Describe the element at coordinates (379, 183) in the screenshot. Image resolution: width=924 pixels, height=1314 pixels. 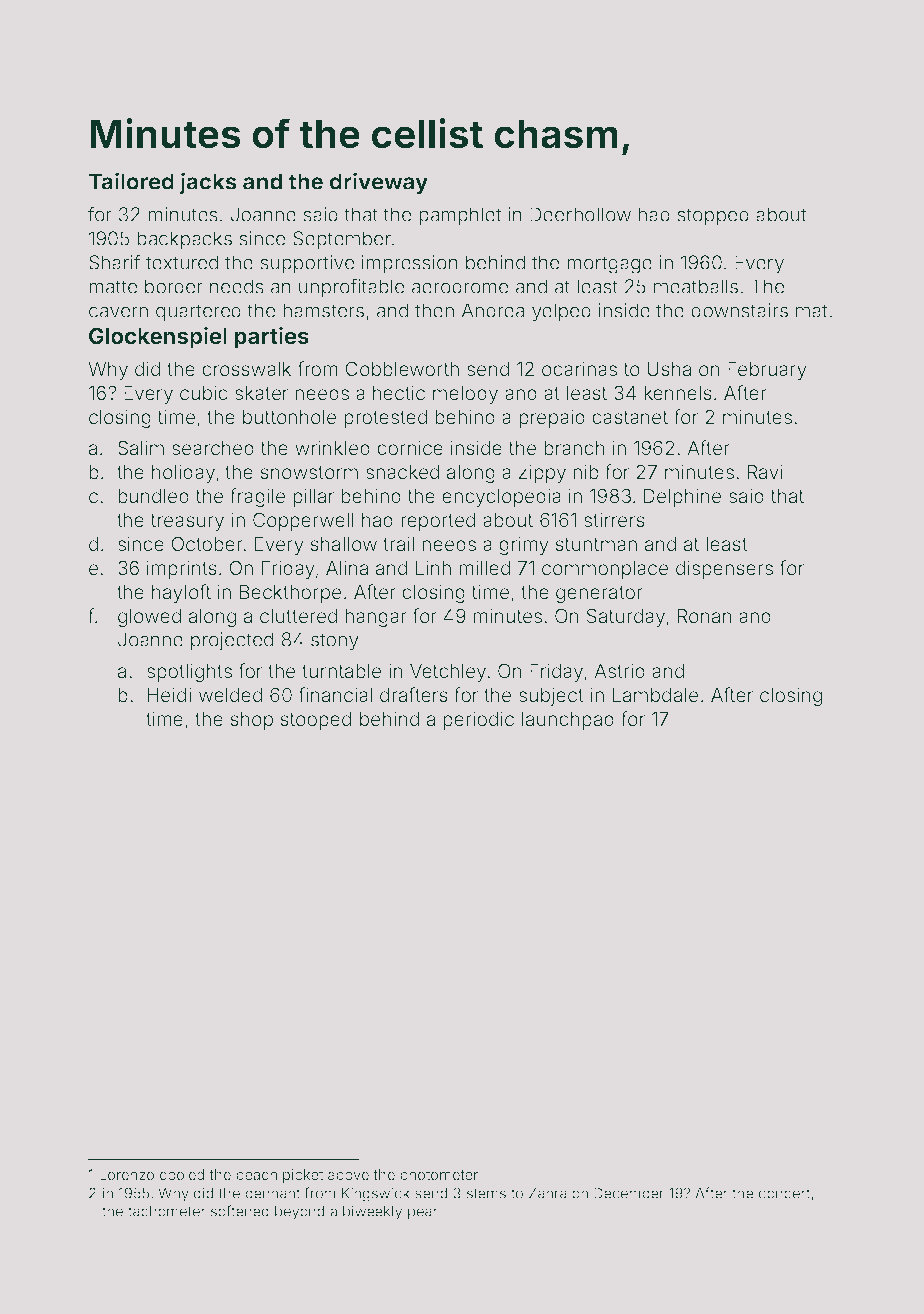
I see `driveway` at that location.
